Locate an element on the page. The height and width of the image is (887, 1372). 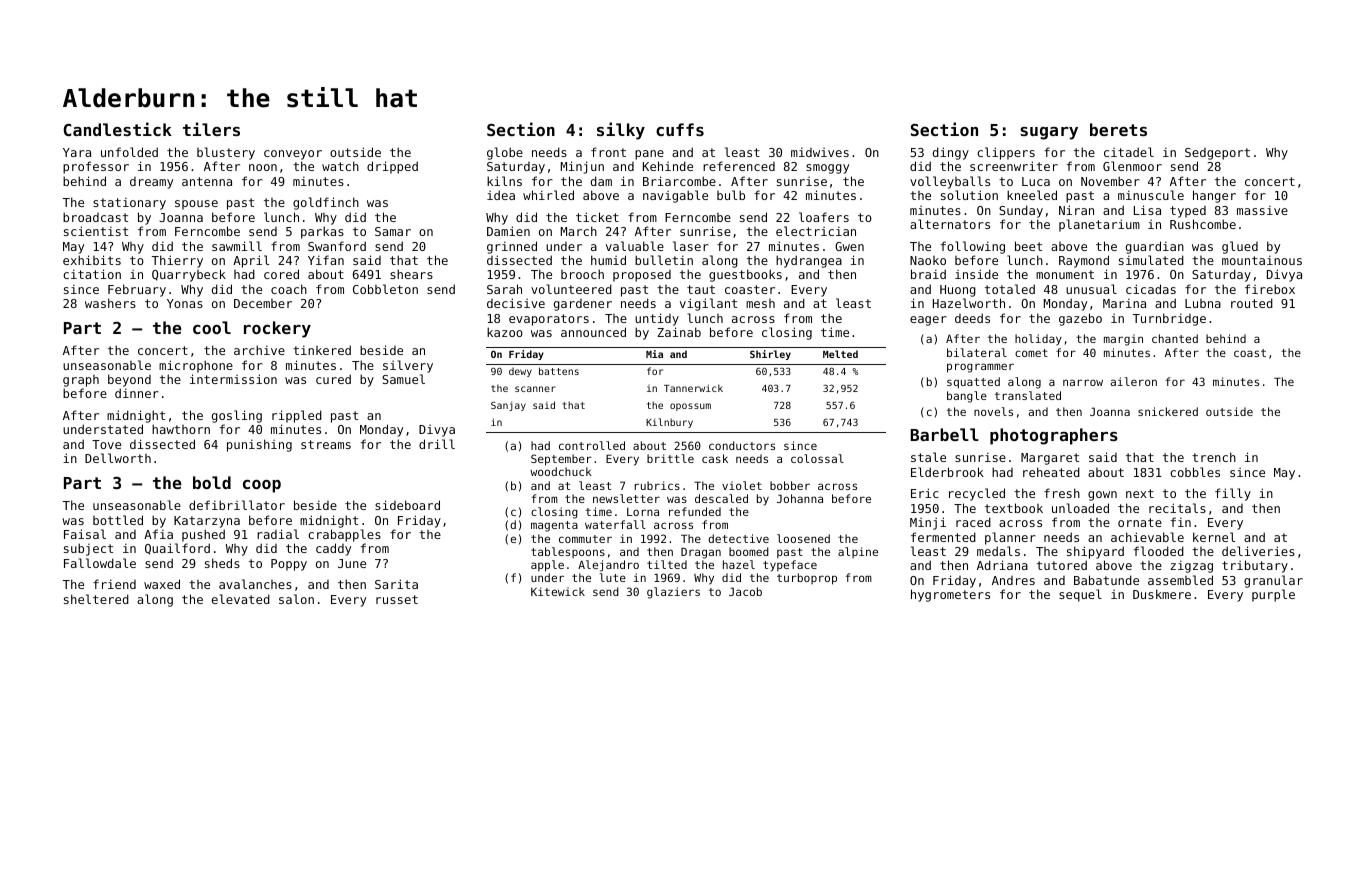
sheltered is located at coordinates (96, 599).
